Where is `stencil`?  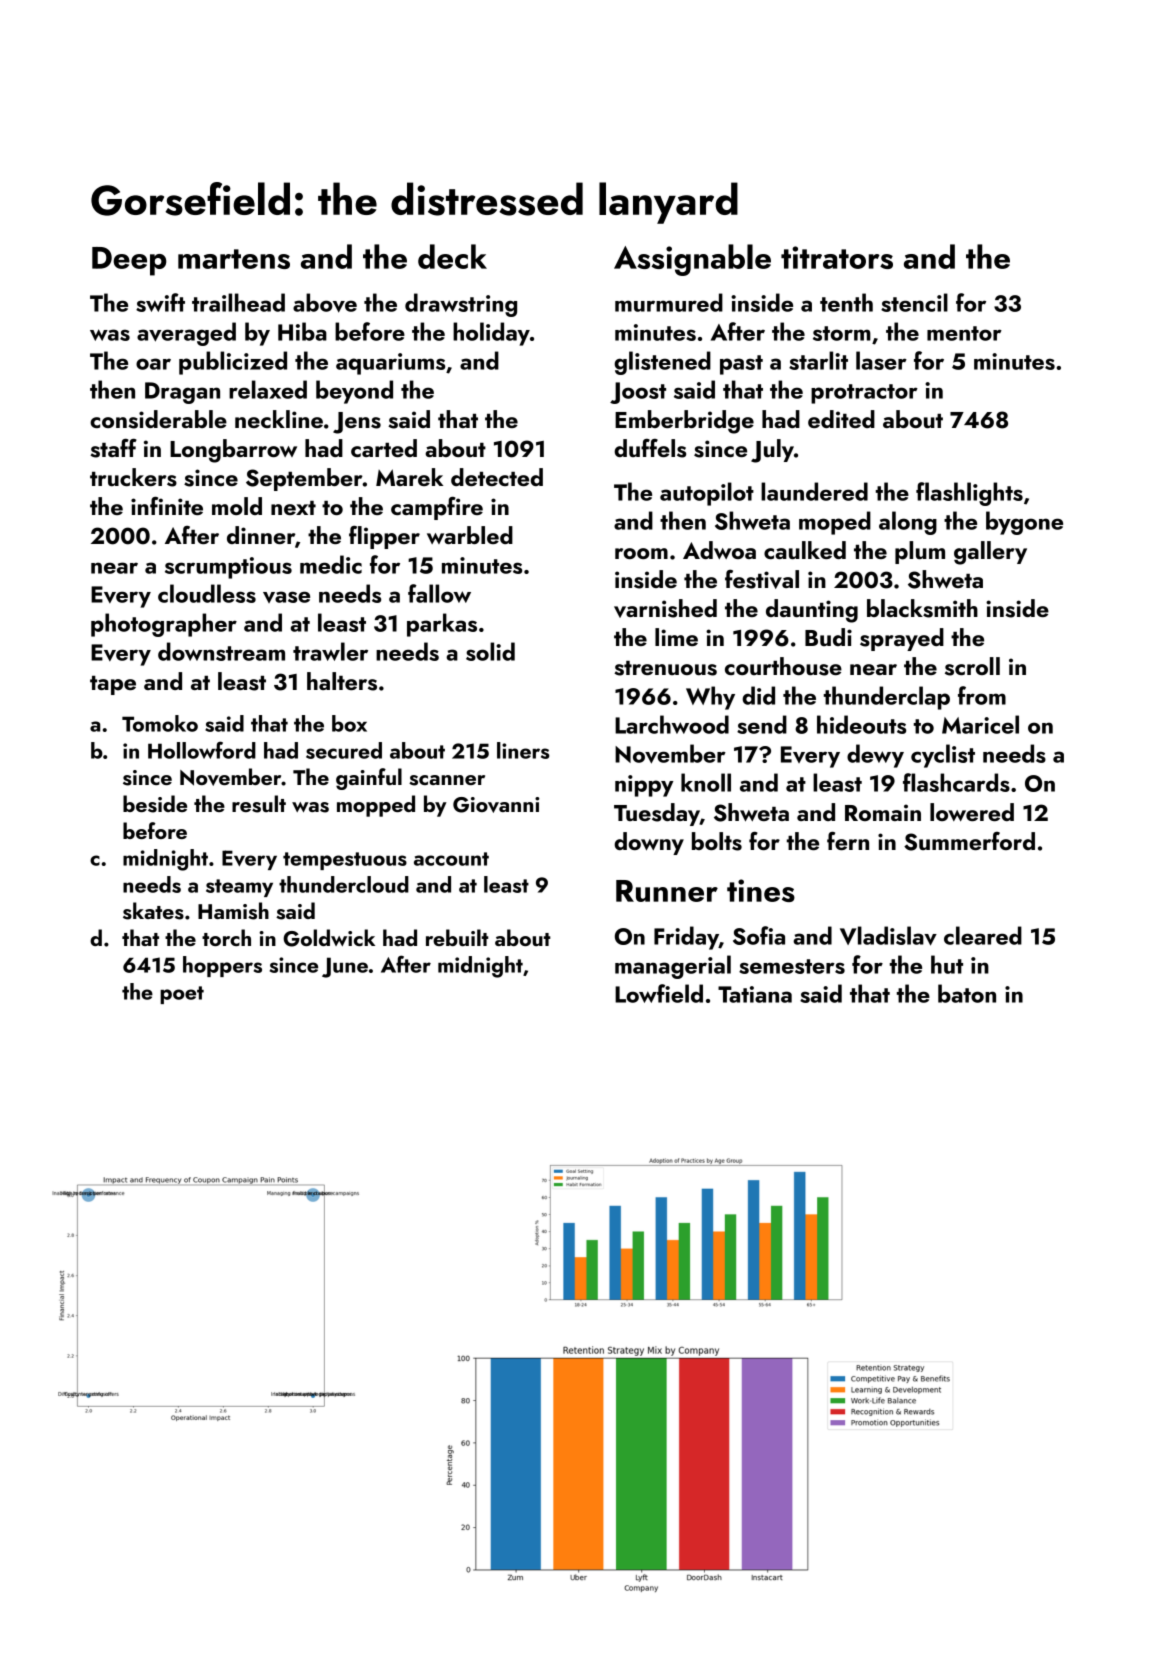
stencil is located at coordinates (914, 302).
